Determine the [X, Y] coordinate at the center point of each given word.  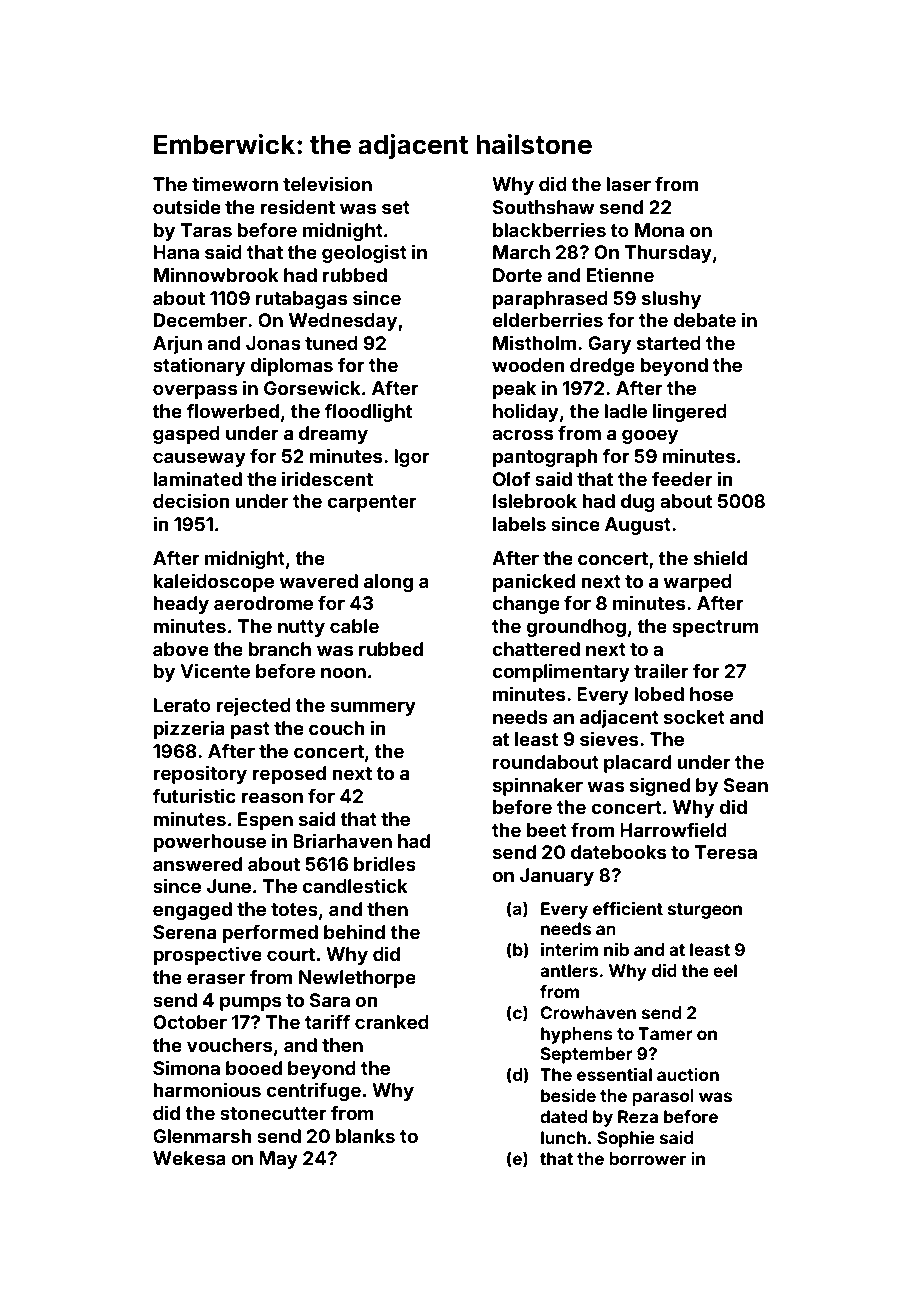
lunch [563, 1137]
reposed [289, 775]
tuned [331, 343]
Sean [746, 785]
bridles [385, 863]
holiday [526, 412]
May [278, 1160]
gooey [650, 436]
